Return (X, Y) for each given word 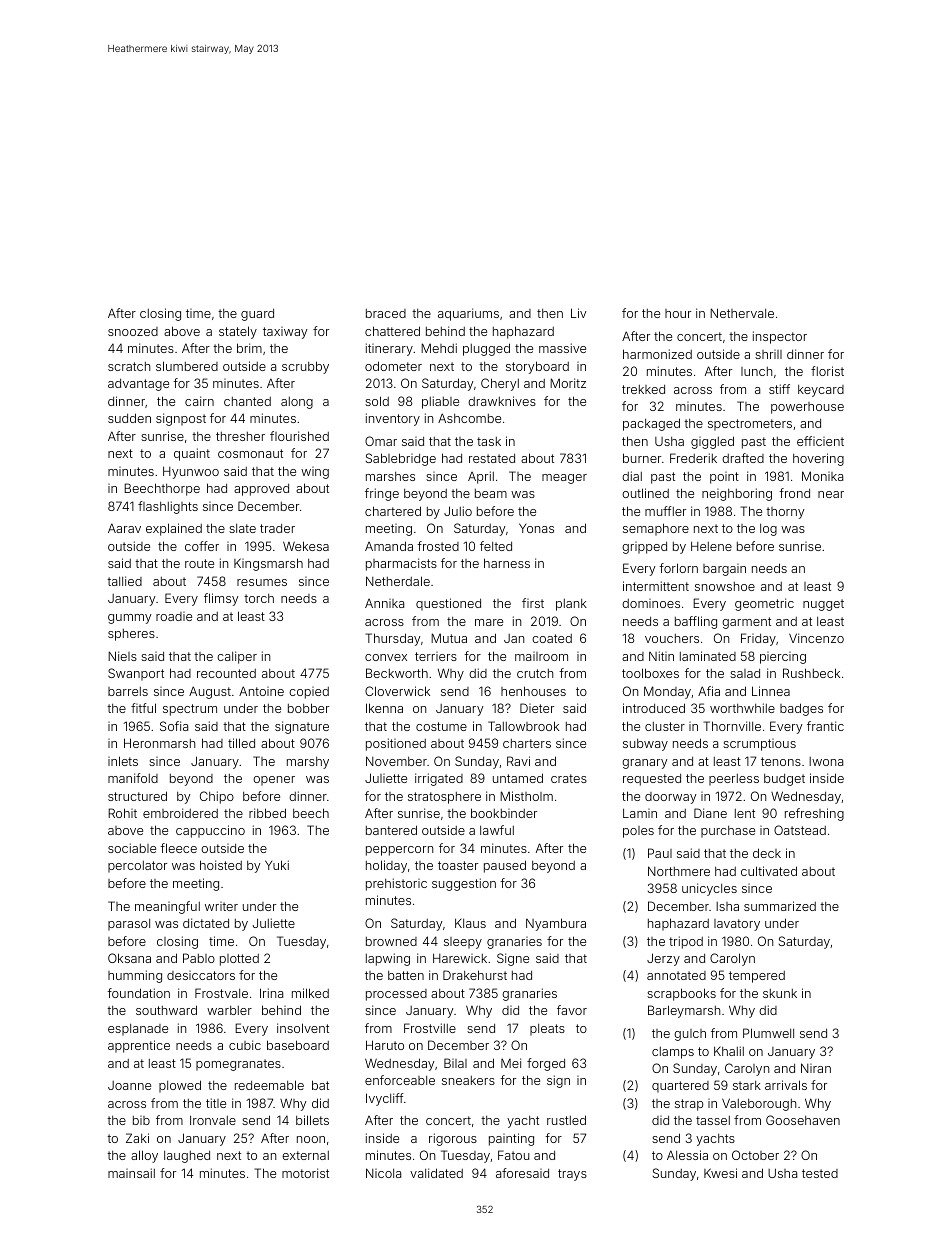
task (489, 441)
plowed (180, 1086)
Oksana (129, 958)
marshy (308, 763)
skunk (780, 993)
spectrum (190, 710)
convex (386, 657)
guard (257, 315)
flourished (299, 436)
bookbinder (504, 813)
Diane (710, 813)
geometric (764, 604)
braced (386, 313)
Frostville (430, 1028)
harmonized (657, 354)
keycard (821, 391)
